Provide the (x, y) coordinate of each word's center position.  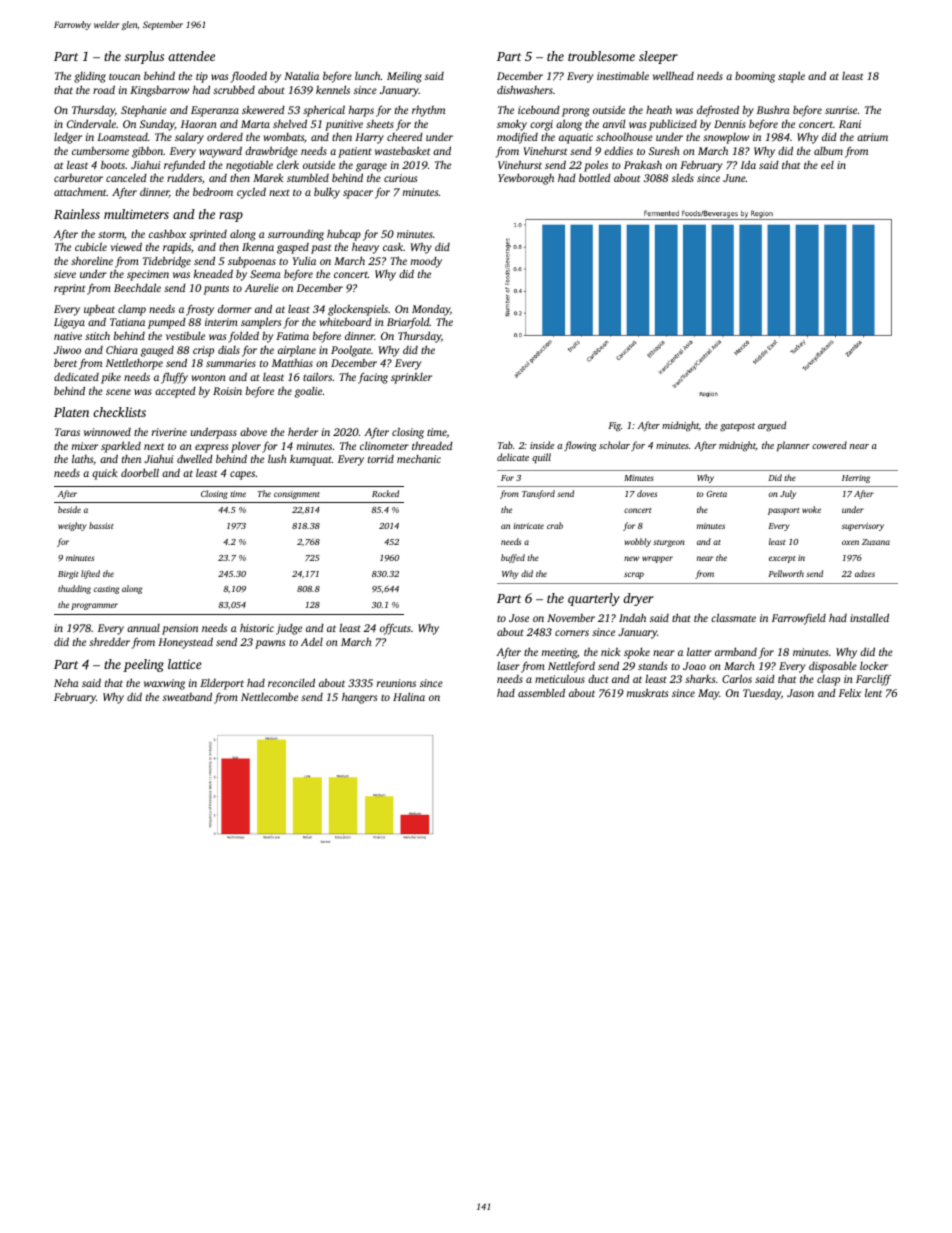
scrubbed (234, 89)
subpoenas (252, 262)
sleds (683, 177)
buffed (513, 558)
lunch (368, 76)
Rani (850, 124)
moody (426, 262)
